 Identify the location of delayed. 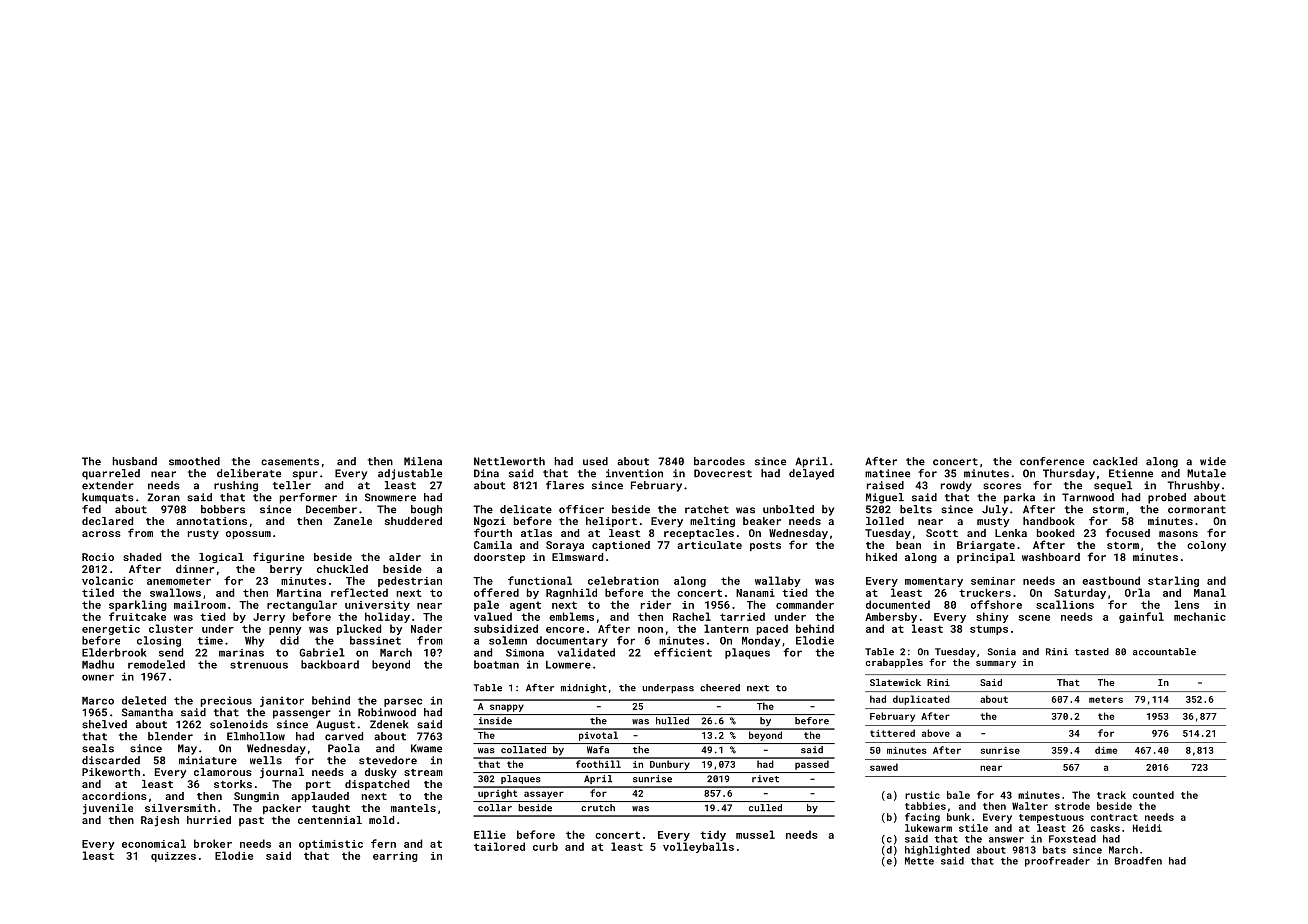
(811, 474).
